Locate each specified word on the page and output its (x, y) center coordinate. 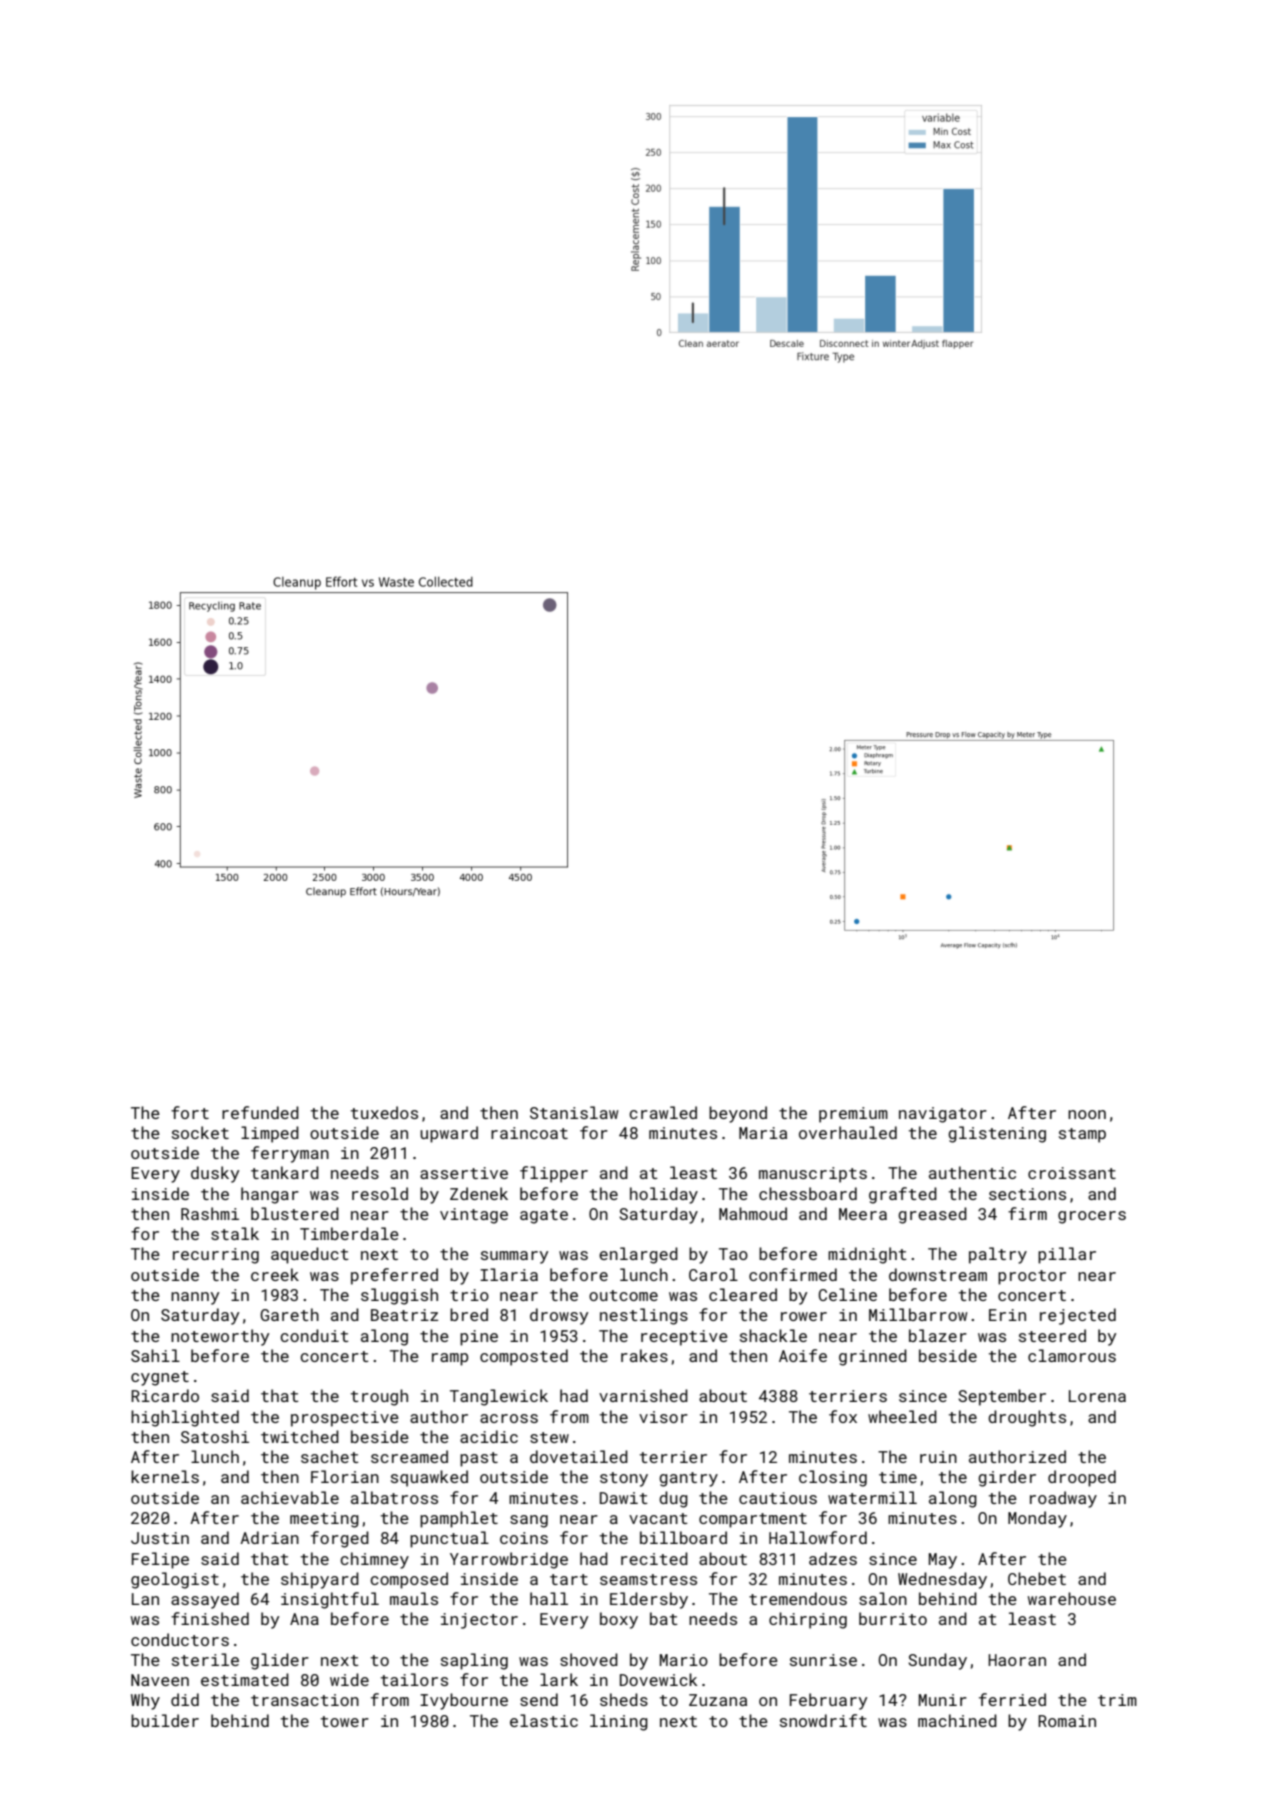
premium (853, 1115)
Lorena (1097, 1396)
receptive (684, 1338)
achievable (290, 1497)
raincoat (529, 1133)
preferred (394, 1276)
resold (380, 1193)
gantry (688, 1479)
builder (165, 1720)
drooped (1082, 1478)
